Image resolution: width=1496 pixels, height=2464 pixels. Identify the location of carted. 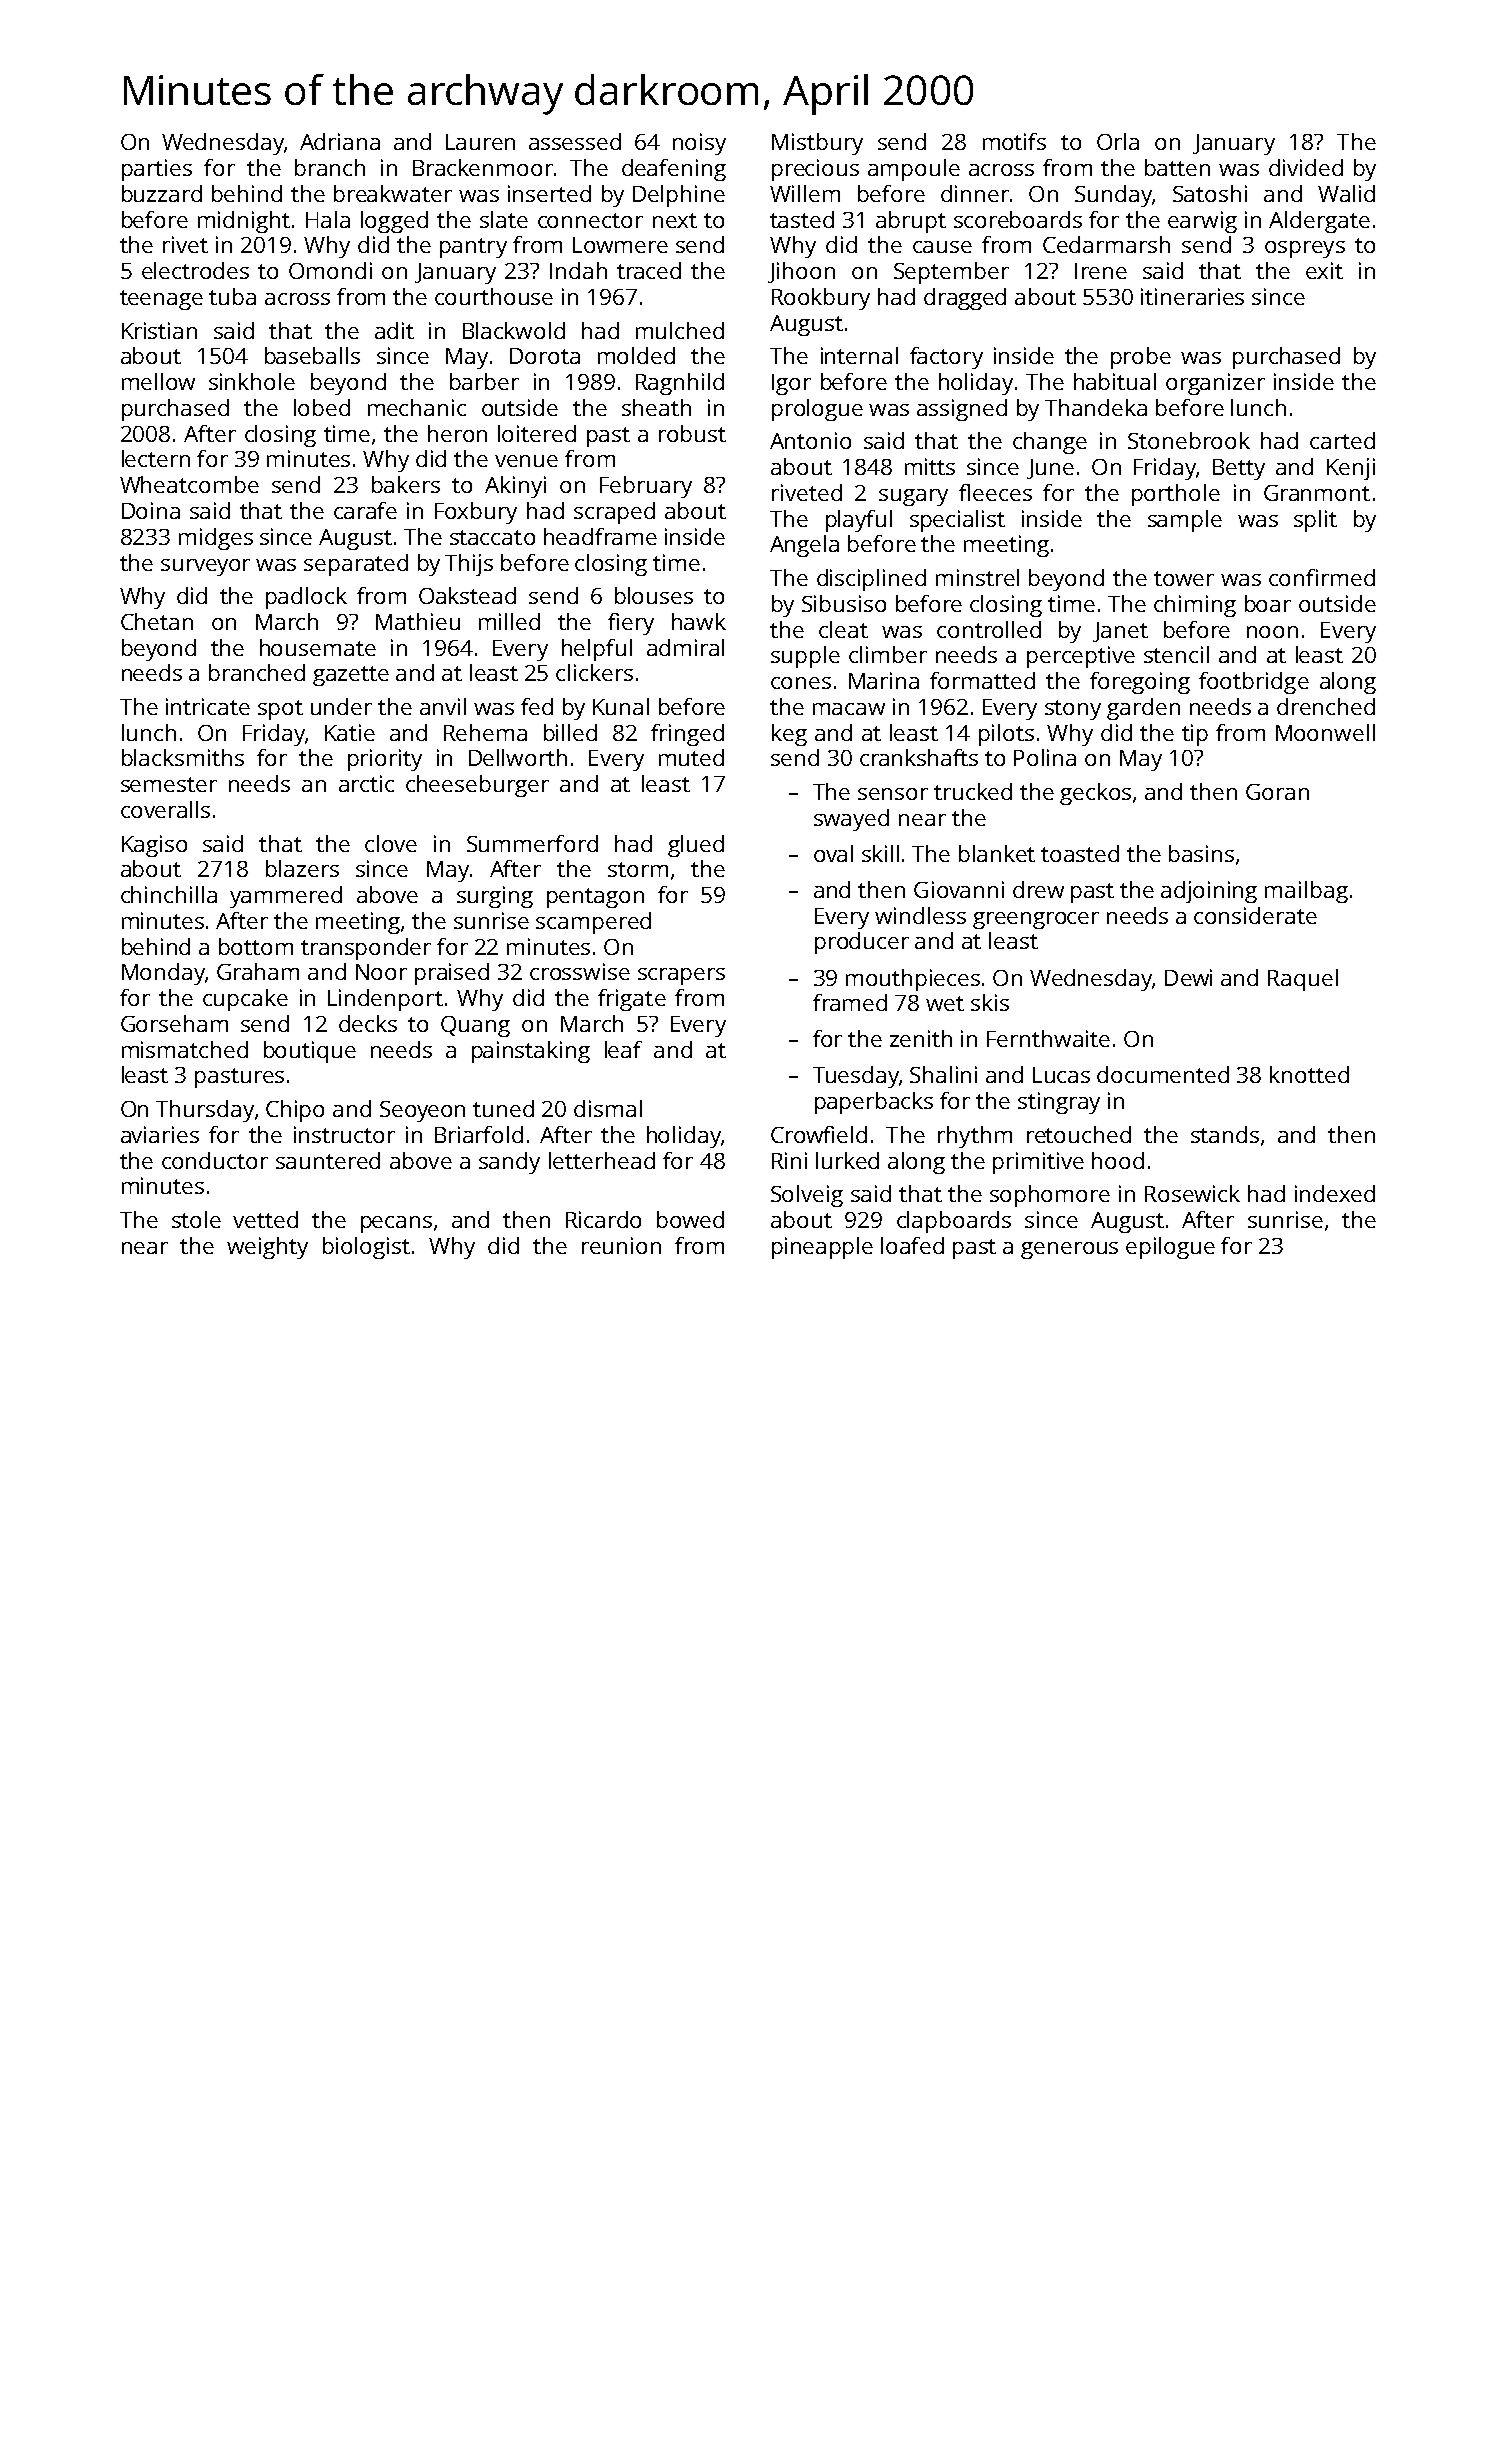
(1342, 440).
